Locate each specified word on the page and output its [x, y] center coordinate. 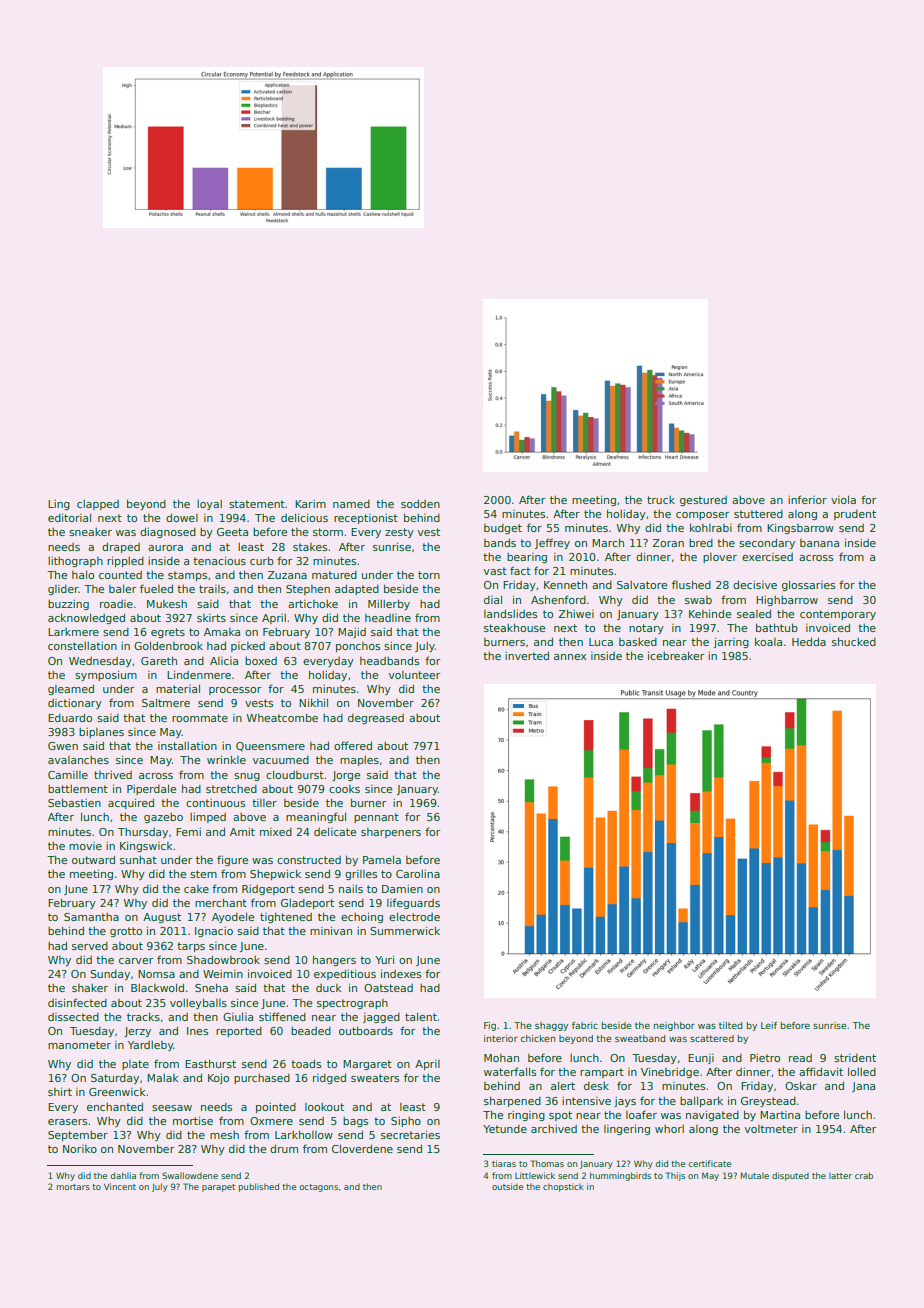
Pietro [765, 1057]
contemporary [838, 615]
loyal [209, 504]
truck [661, 500]
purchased [262, 1079]
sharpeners [391, 833]
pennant [376, 818]
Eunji [701, 1059]
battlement [78, 788]
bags [356, 1122]
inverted [527, 655]
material [178, 688]
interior [501, 1038]
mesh [224, 1135]
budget [503, 529]
